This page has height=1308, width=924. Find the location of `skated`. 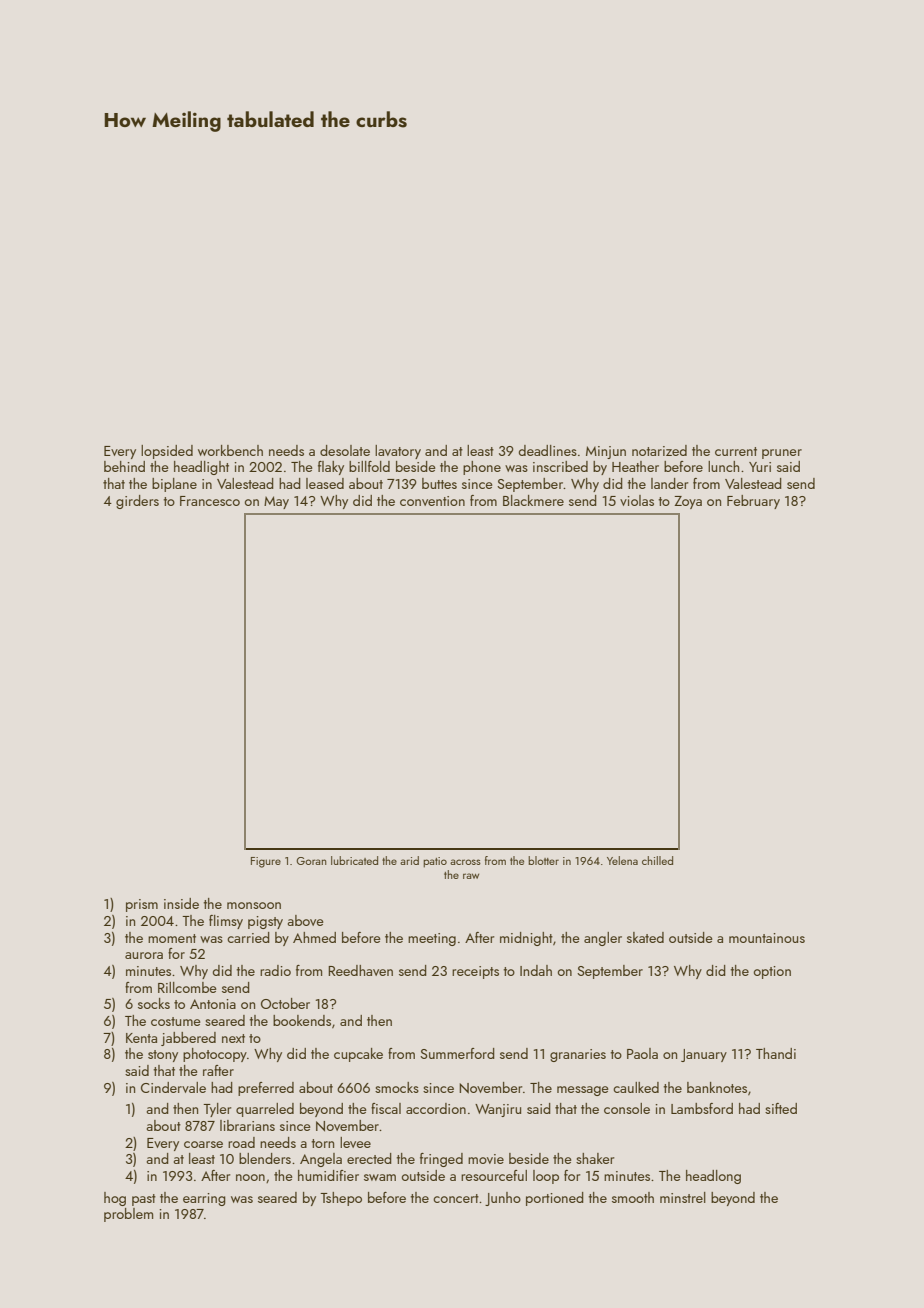

skated is located at coordinates (645, 937).
